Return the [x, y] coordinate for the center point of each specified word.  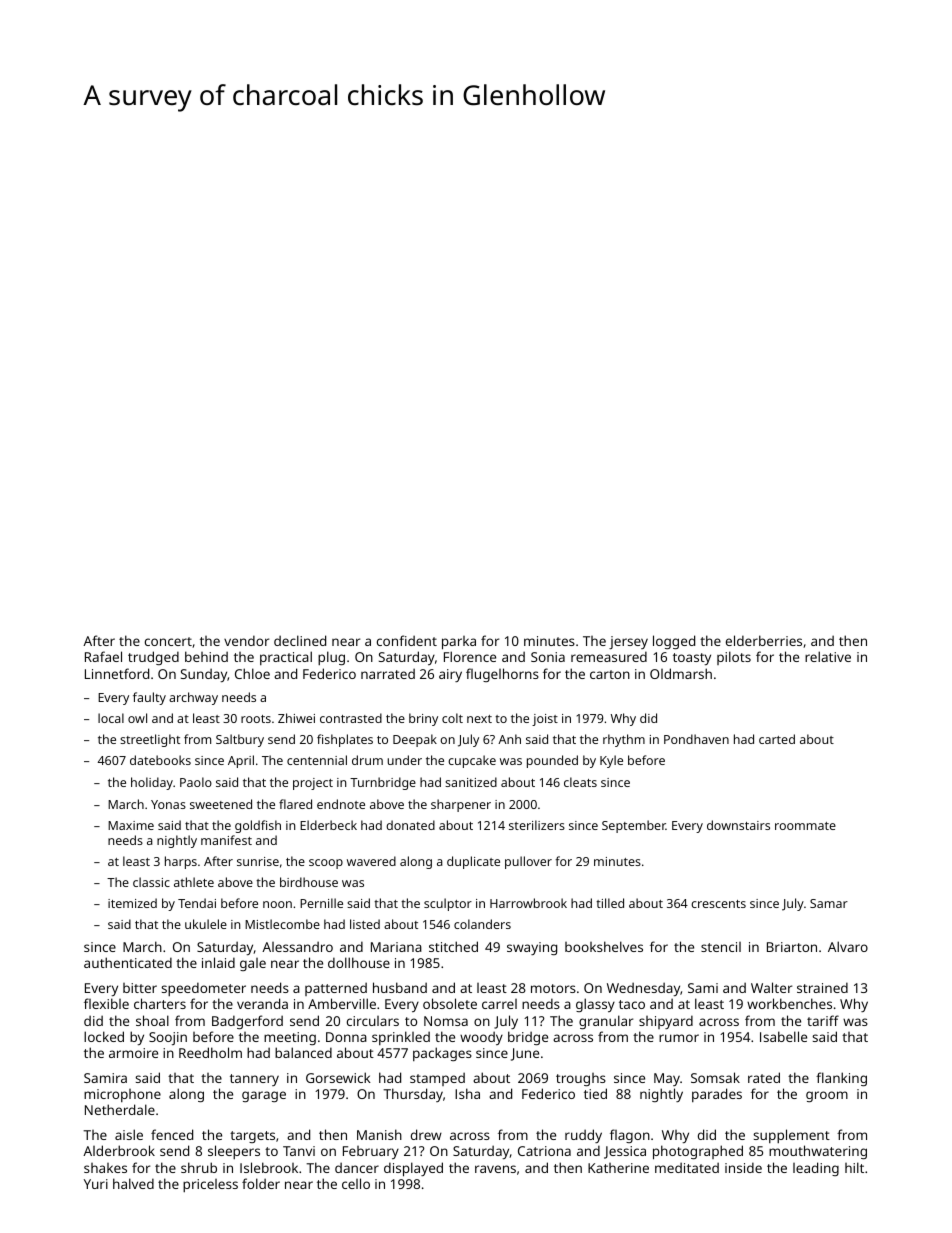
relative [828, 656]
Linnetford [117, 673]
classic [151, 882]
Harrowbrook [528, 903]
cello [356, 1183]
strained [822, 987]
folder [261, 1183]
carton [610, 674]
